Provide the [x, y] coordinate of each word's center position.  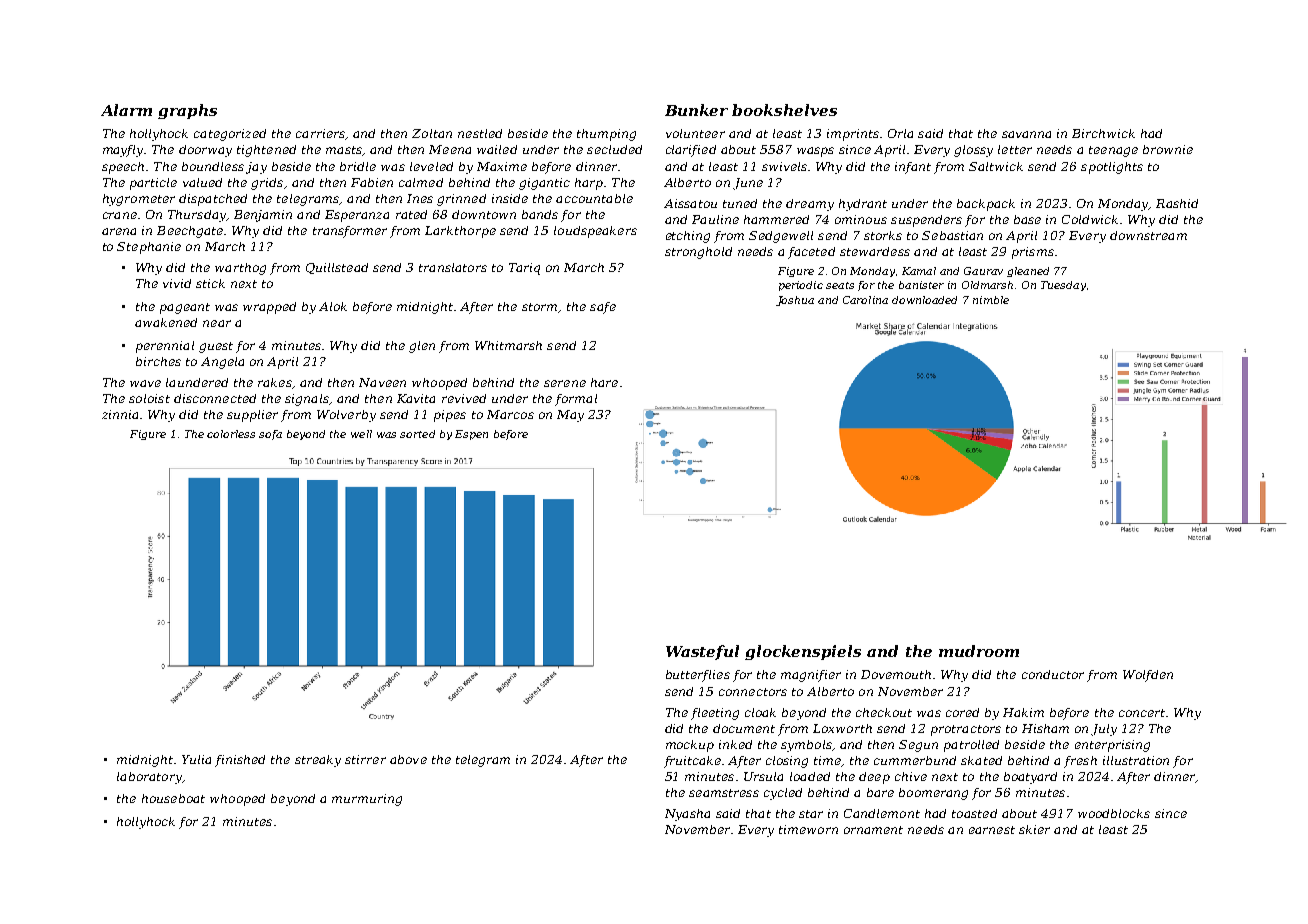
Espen [471, 435]
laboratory [149, 778]
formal [576, 400]
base [1027, 219]
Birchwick [1103, 133]
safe [603, 308]
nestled [480, 133]
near [217, 323]
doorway [205, 151]
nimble [991, 300]
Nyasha [687, 815]
